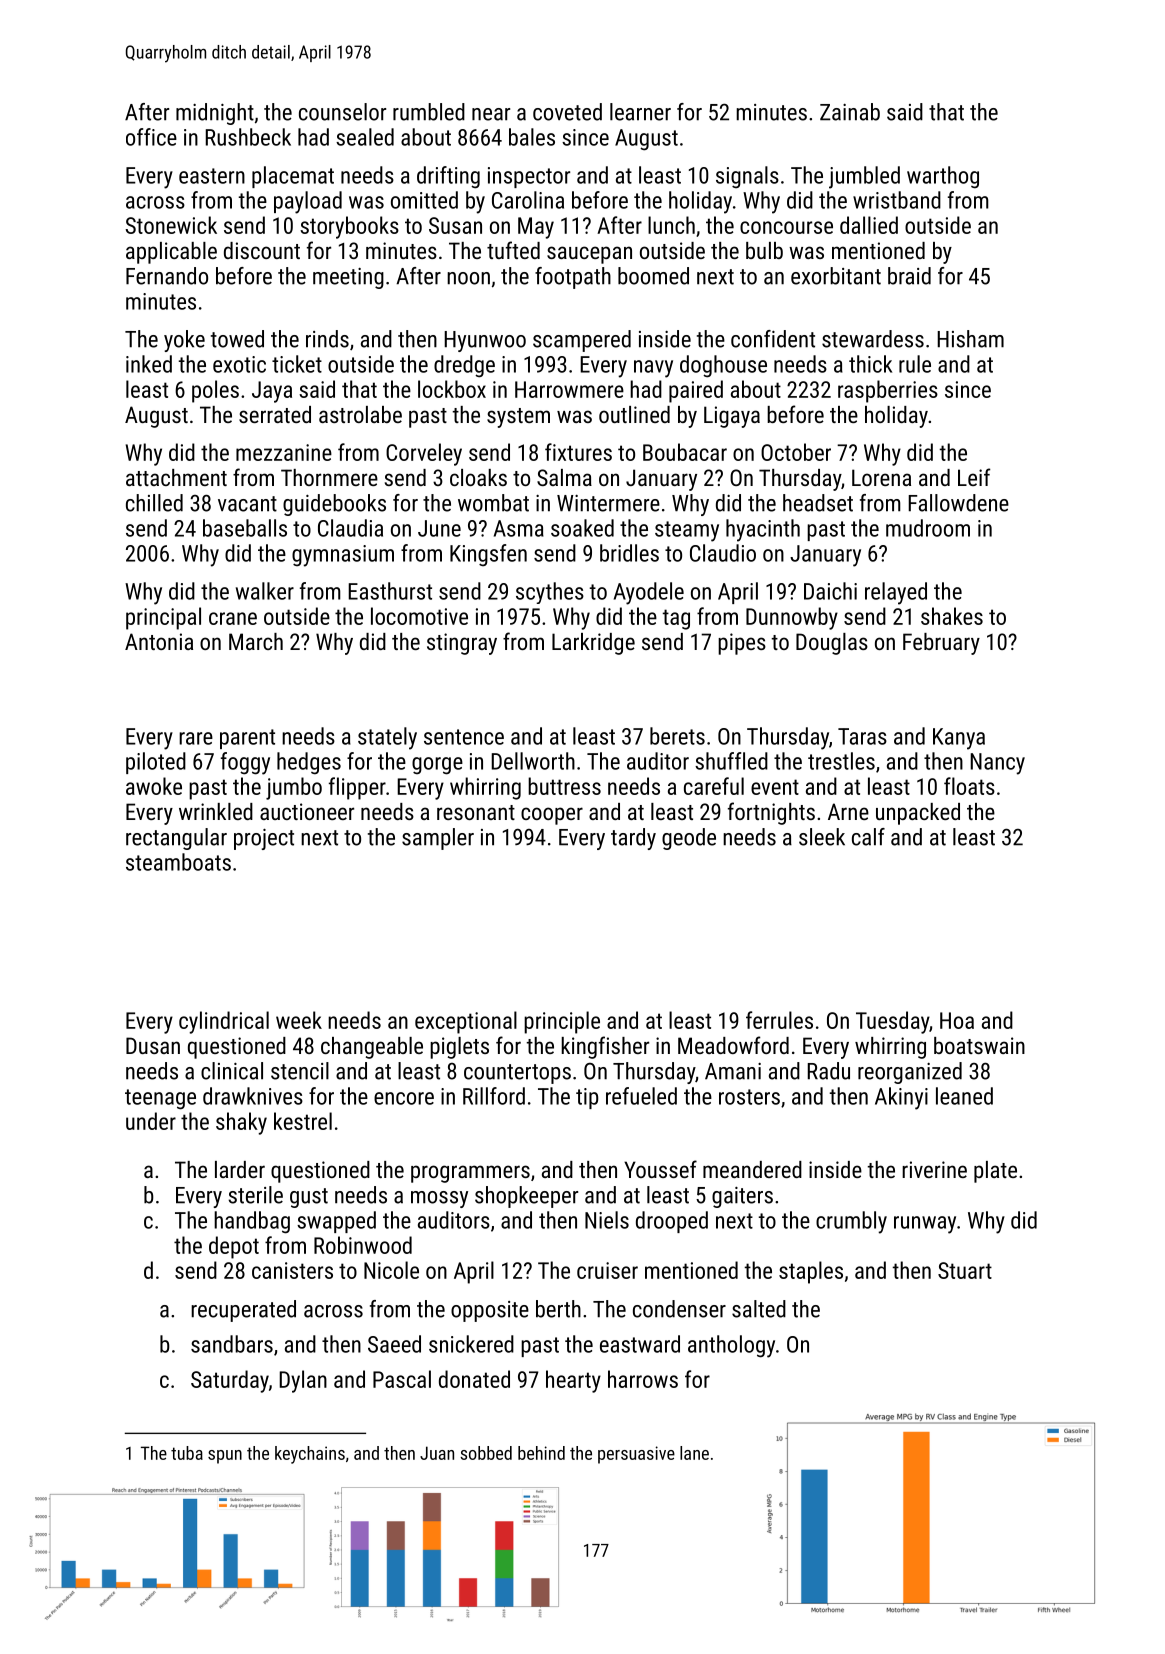  Describe the element at coordinates (293, 177) in the image. I see `placemat` at that location.
